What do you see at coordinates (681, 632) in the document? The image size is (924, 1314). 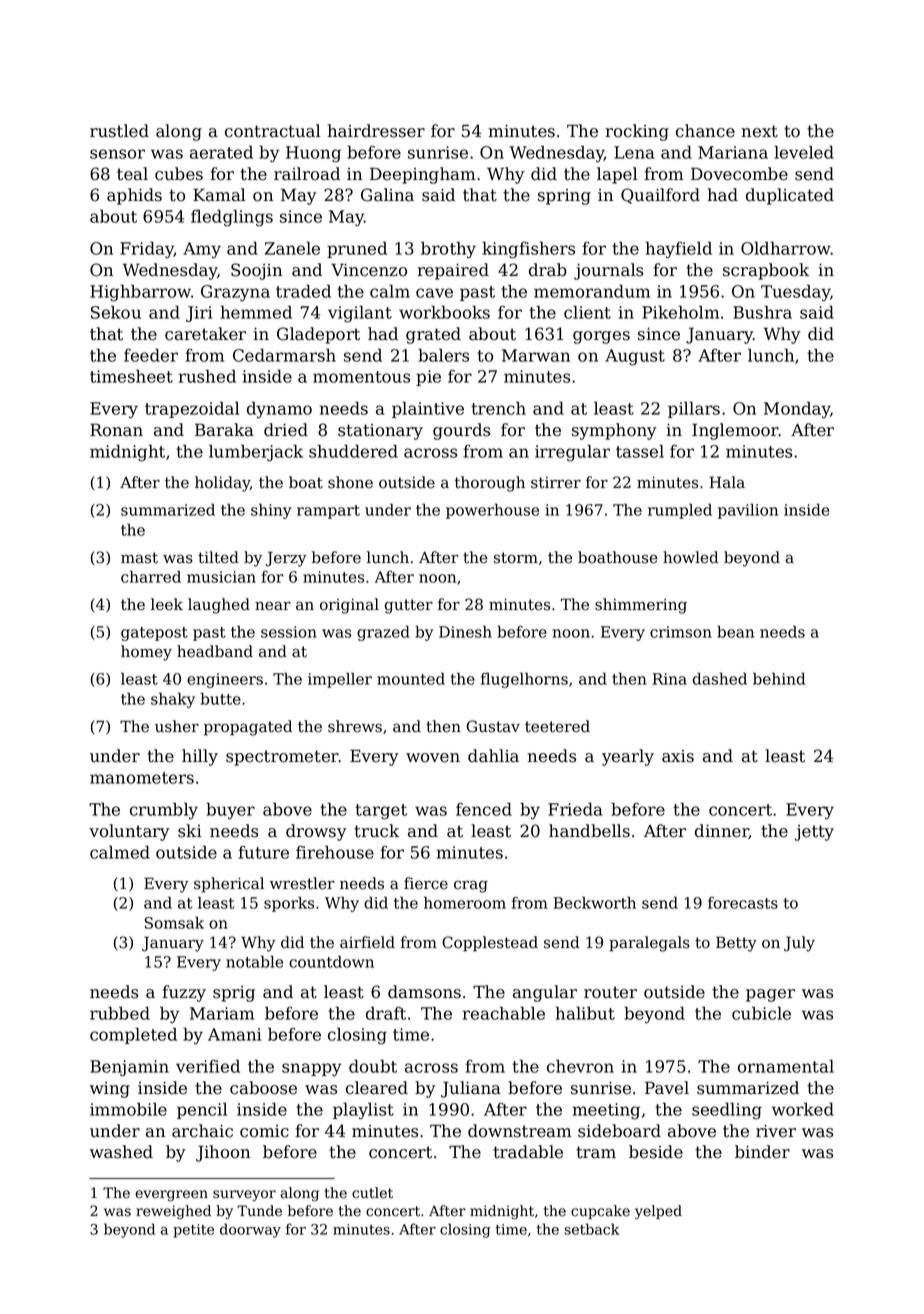 I see `crimson` at bounding box center [681, 632].
